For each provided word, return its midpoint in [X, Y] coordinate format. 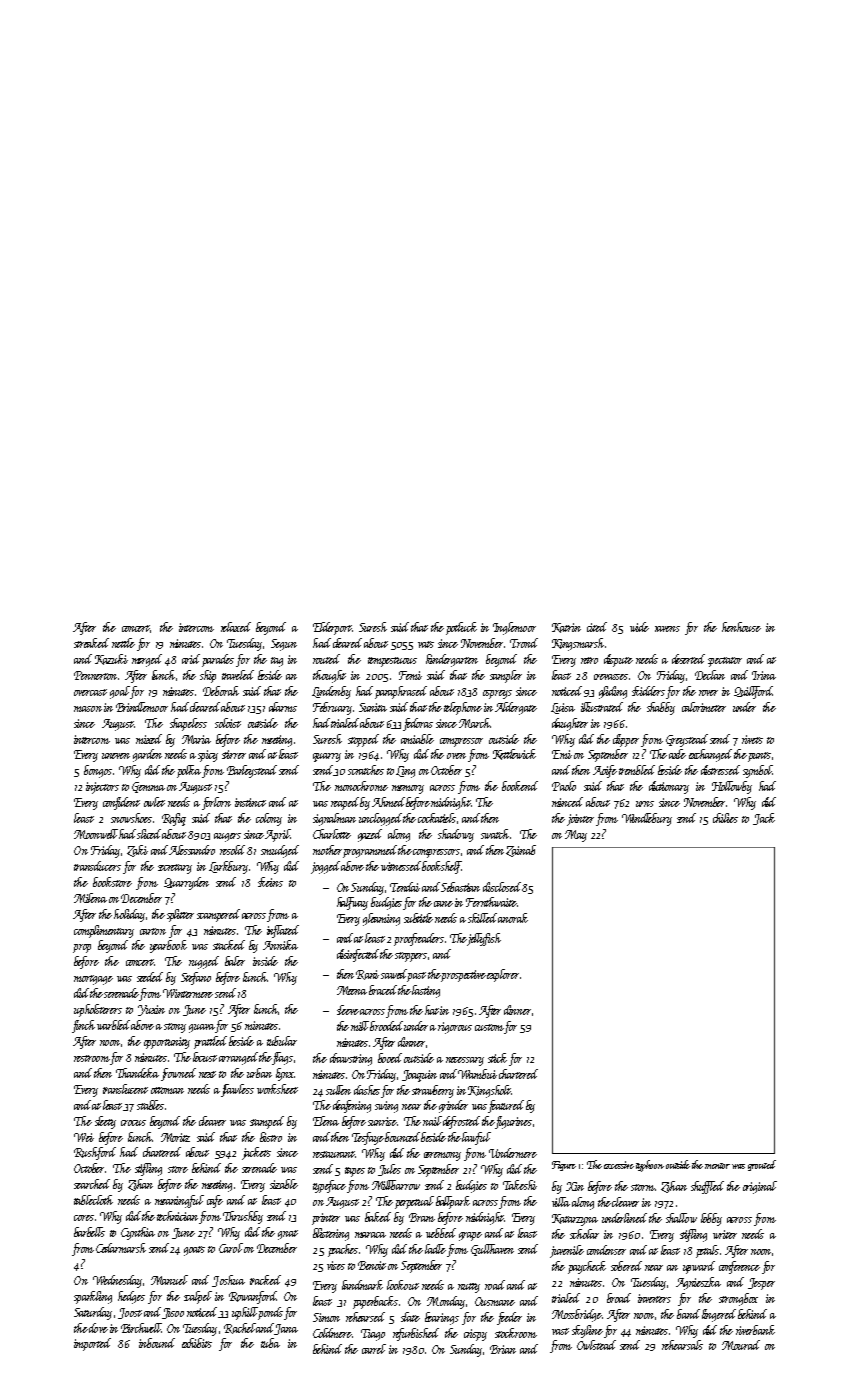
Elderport [332, 628]
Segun [284, 645]
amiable [417, 739]
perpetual [414, 1202]
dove [98, 1328]
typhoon [650, 1166]
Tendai [405, 887]
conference [739, 1267]
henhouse [741, 627]
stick [497, 1058]
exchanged [710, 755]
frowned [178, 1074]
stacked [229, 945]
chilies [725, 818]
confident [121, 803]
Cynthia [138, 1233]
